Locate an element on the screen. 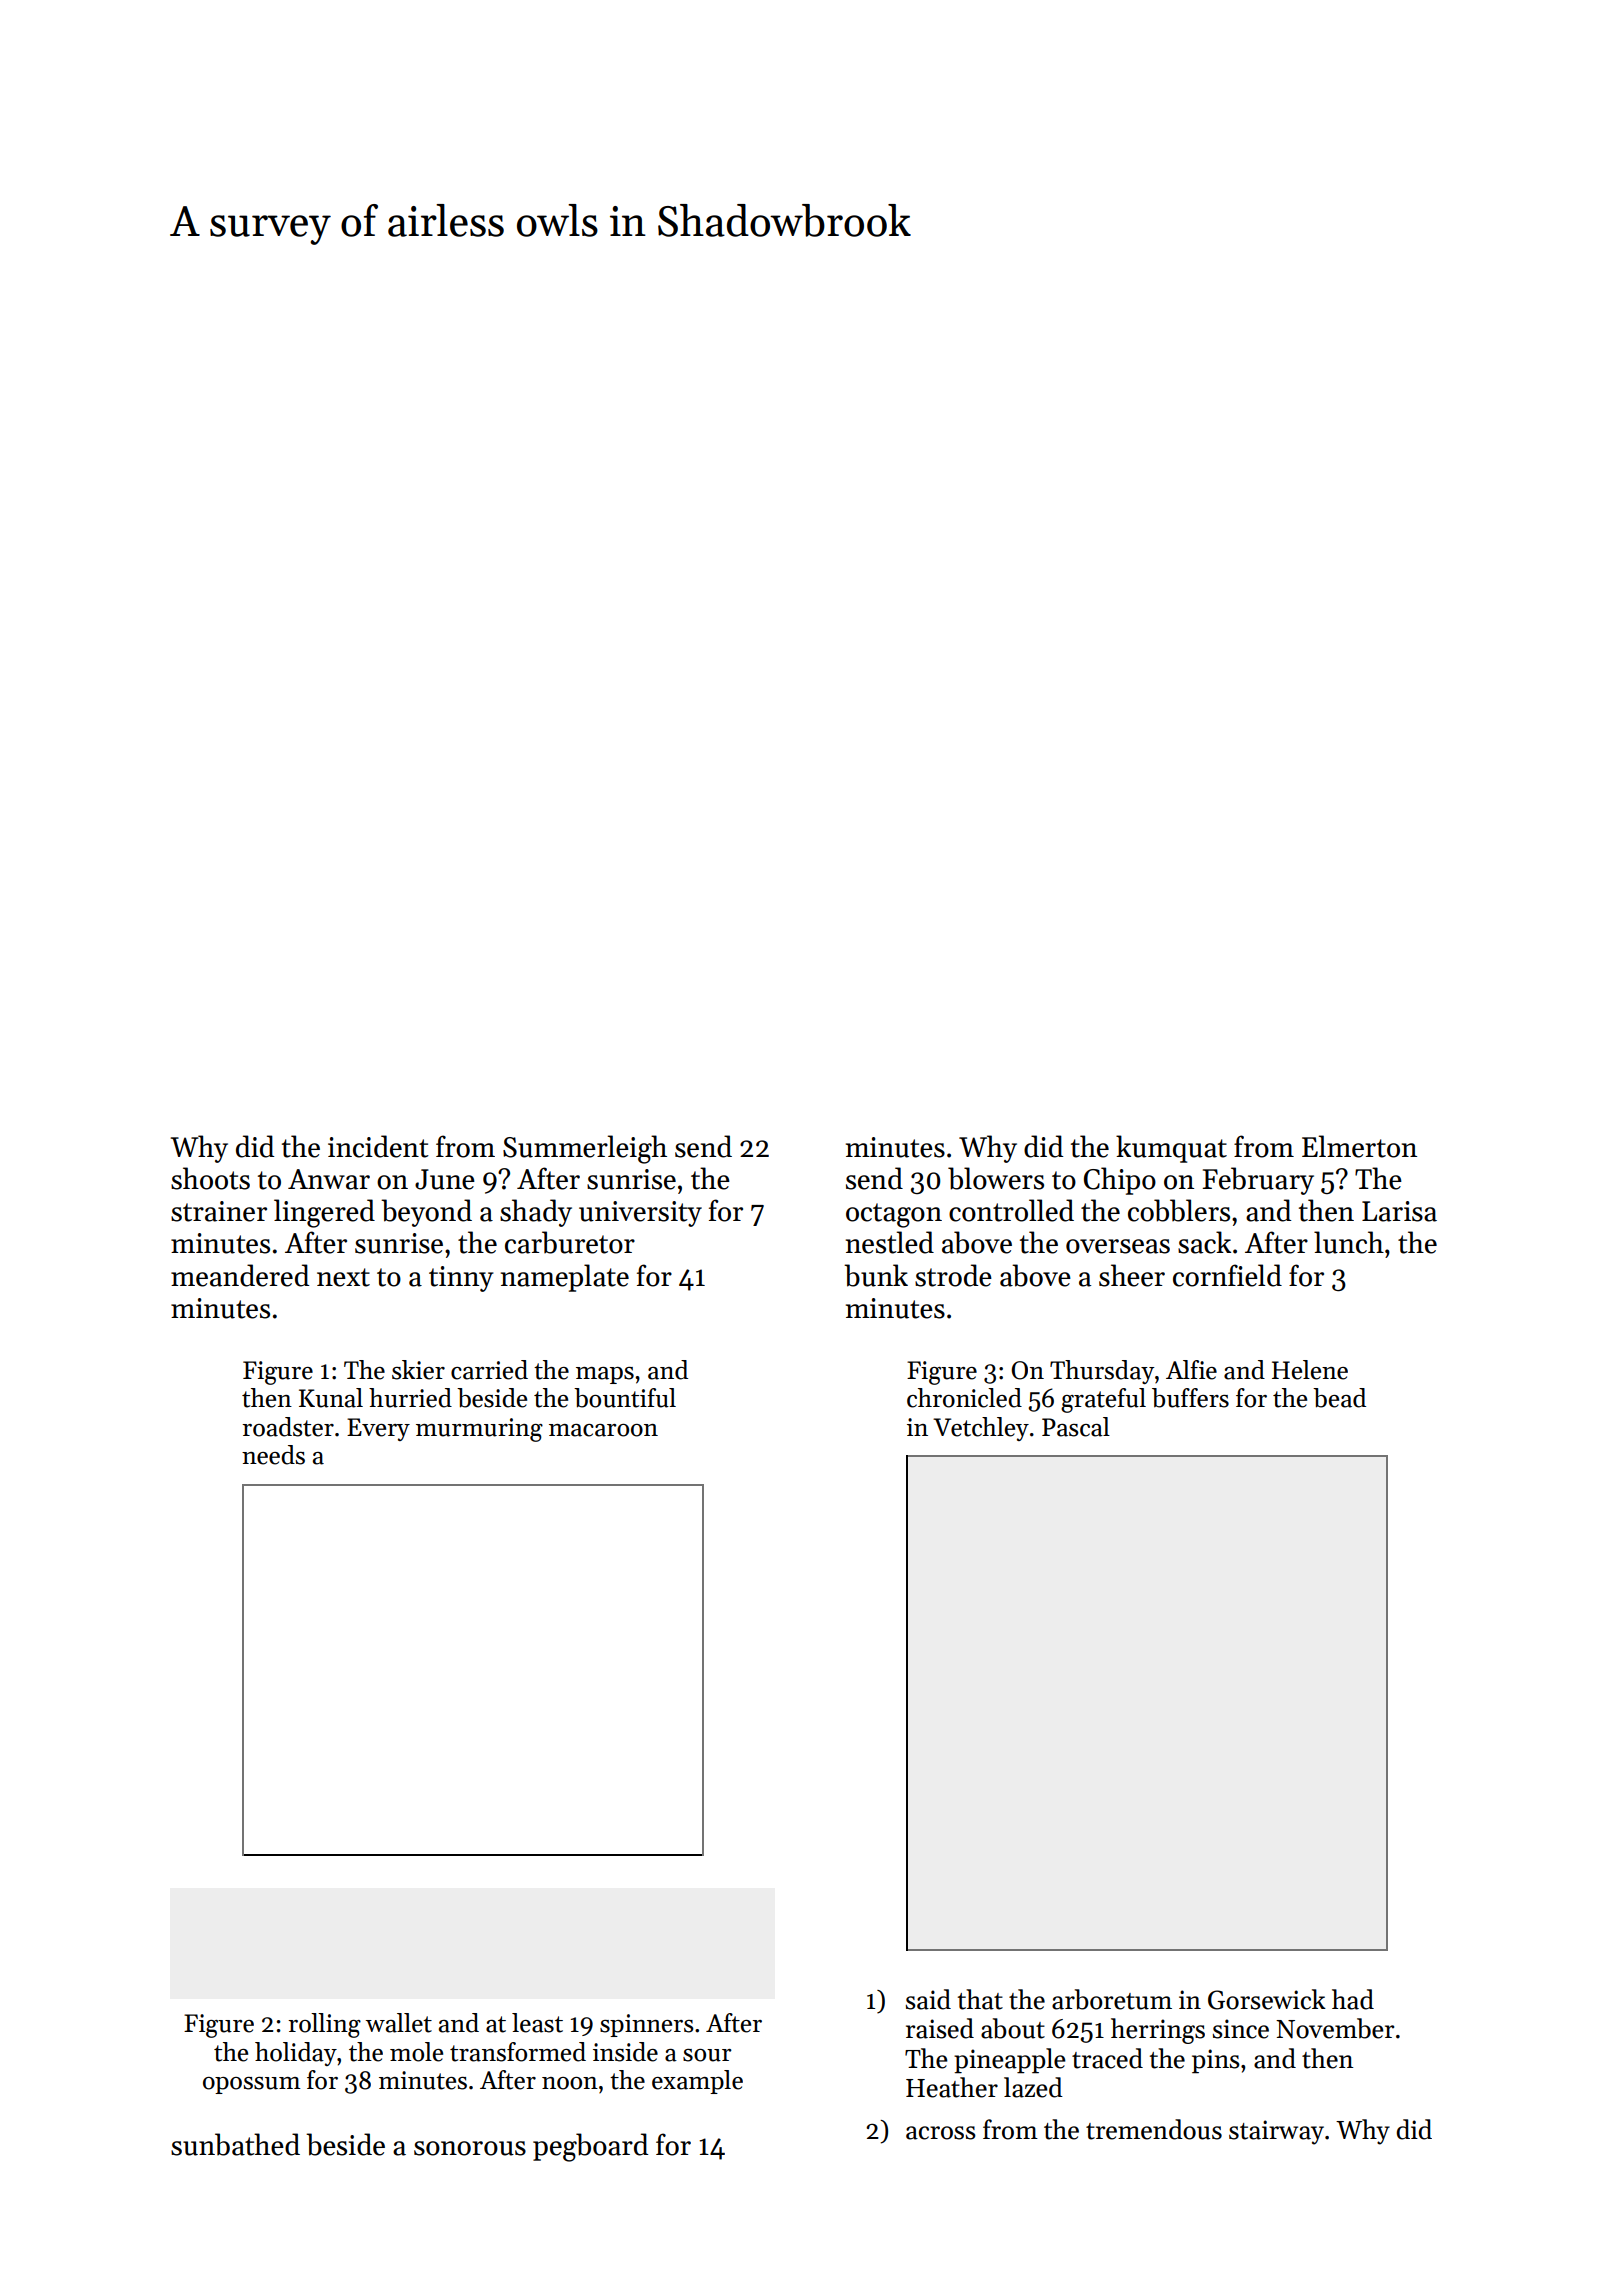 Image resolution: width=1620 pixels, height=2292 pixels. needs is located at coordinates (273, 1455).
